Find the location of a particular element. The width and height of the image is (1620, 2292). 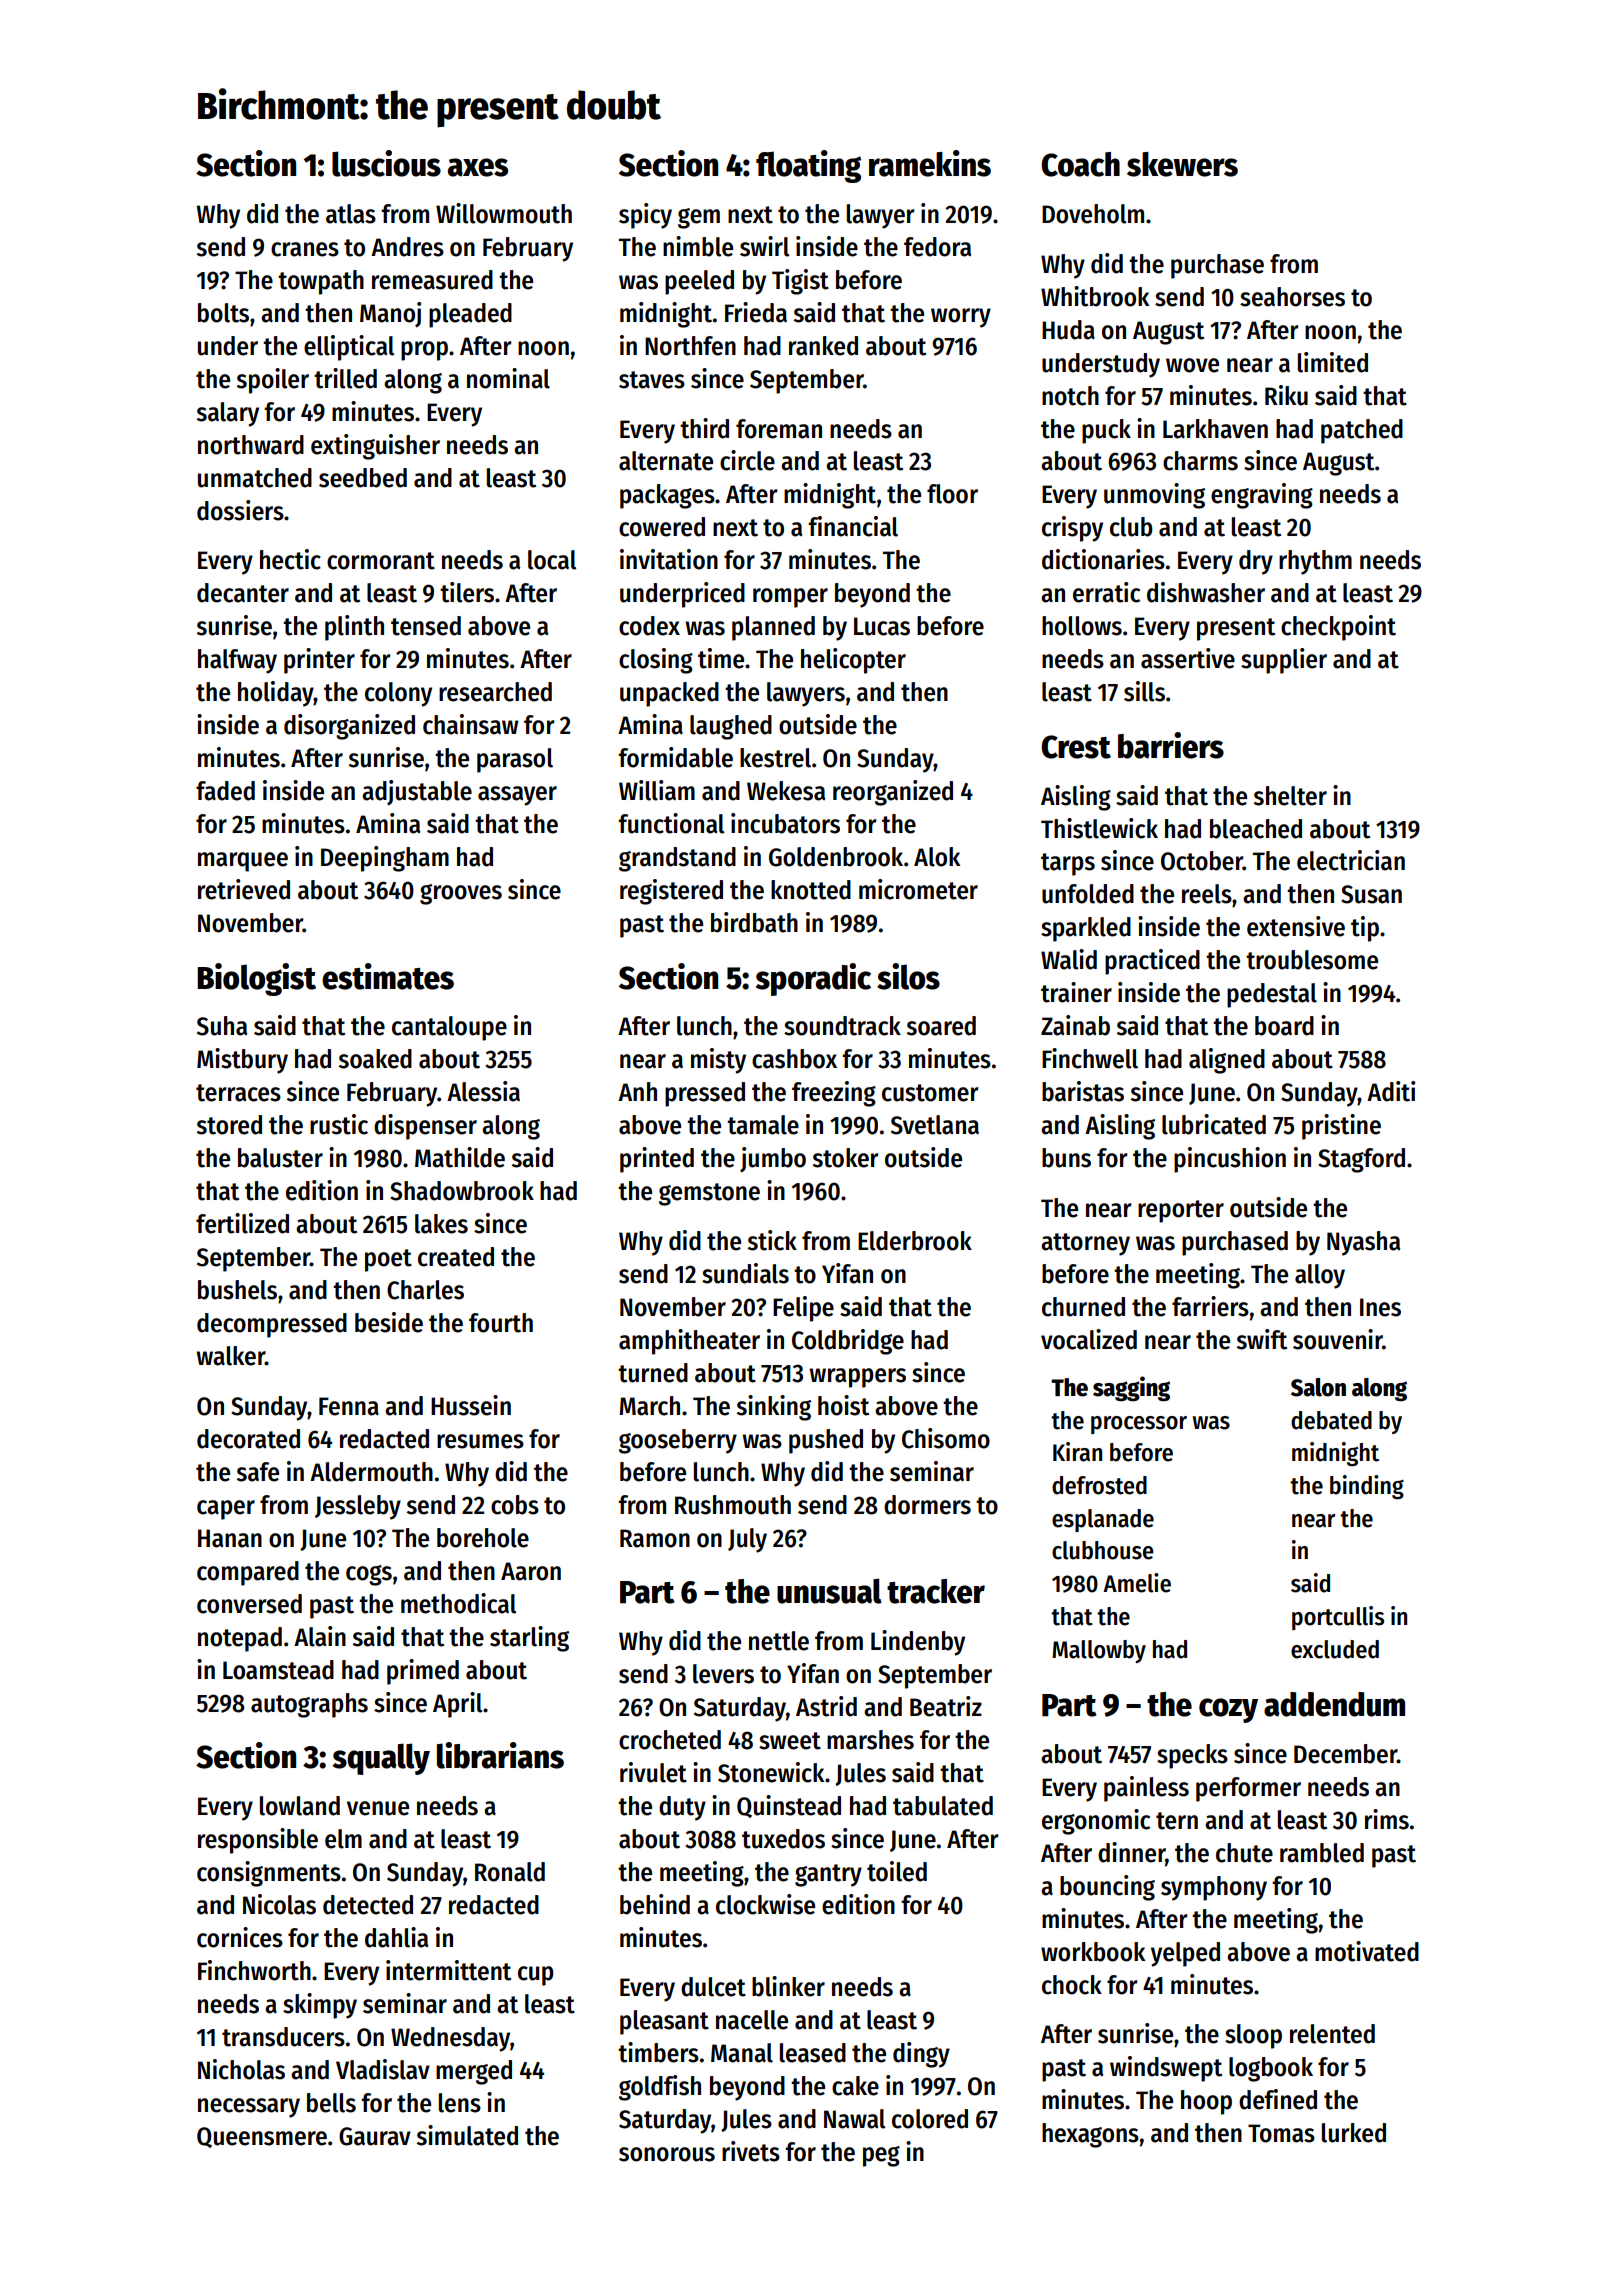

foreman is located at coordinates (779, 429).
